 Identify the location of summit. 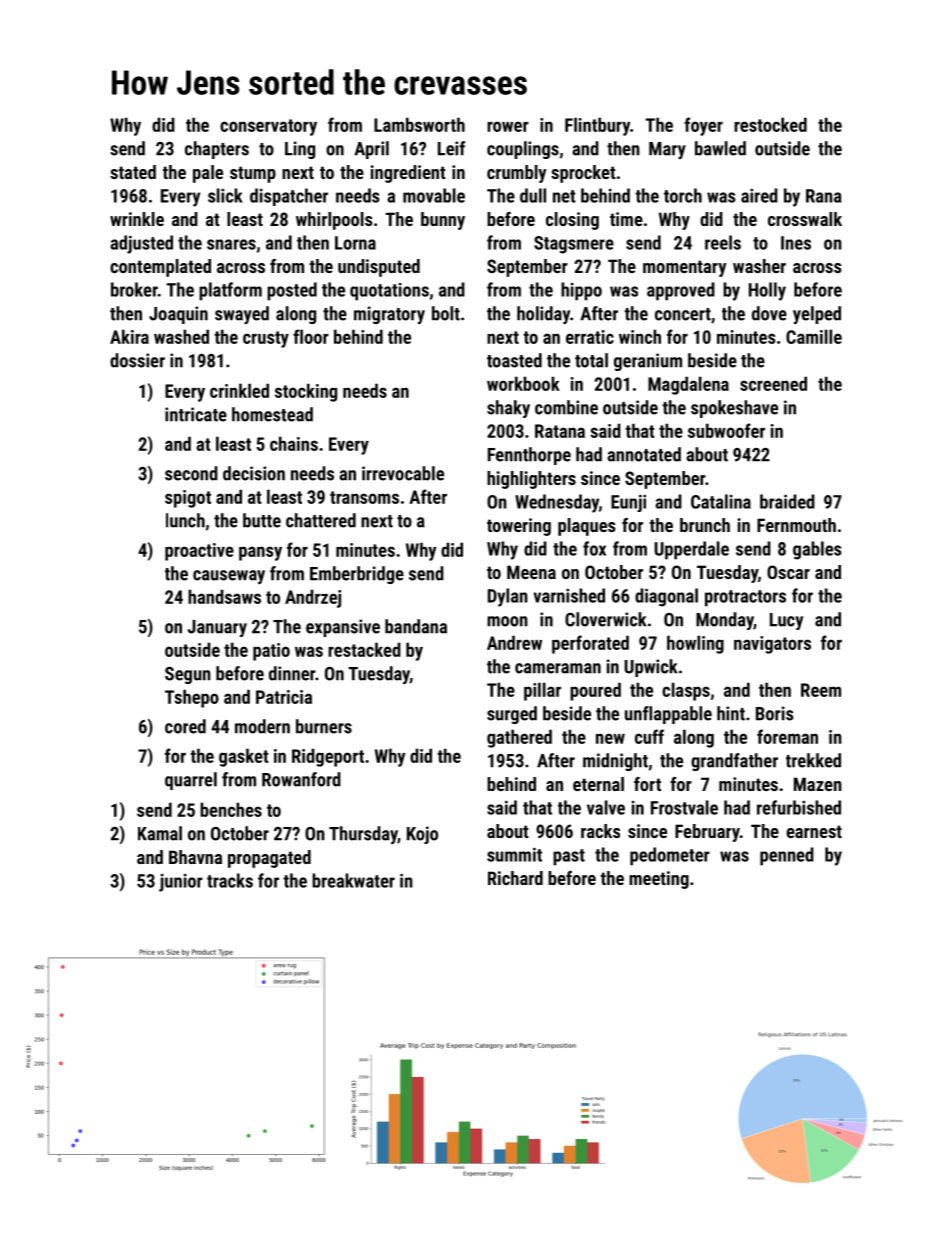
(514, 854).
